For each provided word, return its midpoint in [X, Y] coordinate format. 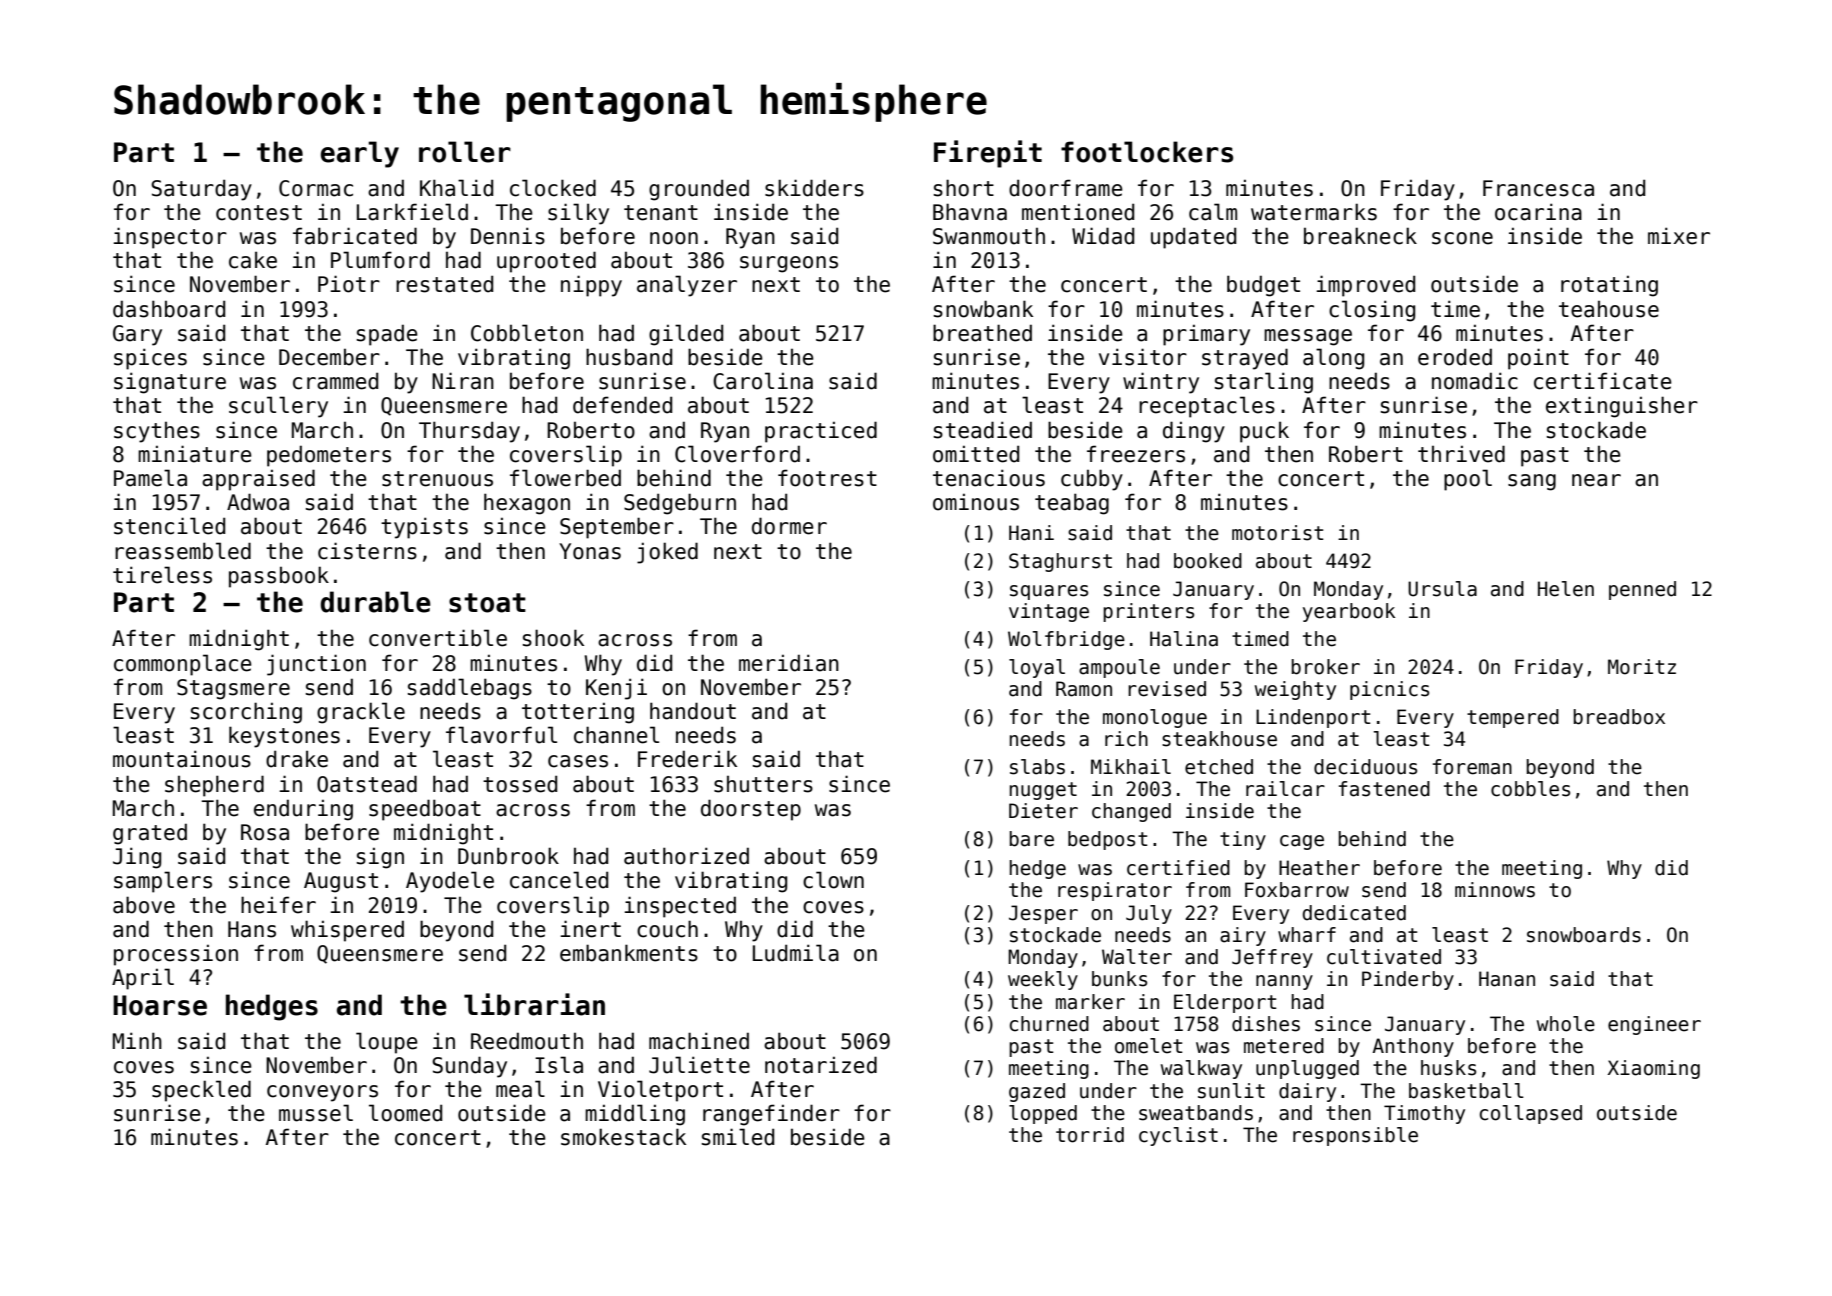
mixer [1679, 236]
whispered [347, 931]
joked [667, 553]
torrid [1090, 1135]
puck [1264, 432]
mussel [316, 1113]
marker [1090, 1002]
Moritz [1642, 667]
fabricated [355, 236]
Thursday [469, 432]
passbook [279, 577]
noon [674, 238]
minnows [1495, 890]
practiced [821, 432]
